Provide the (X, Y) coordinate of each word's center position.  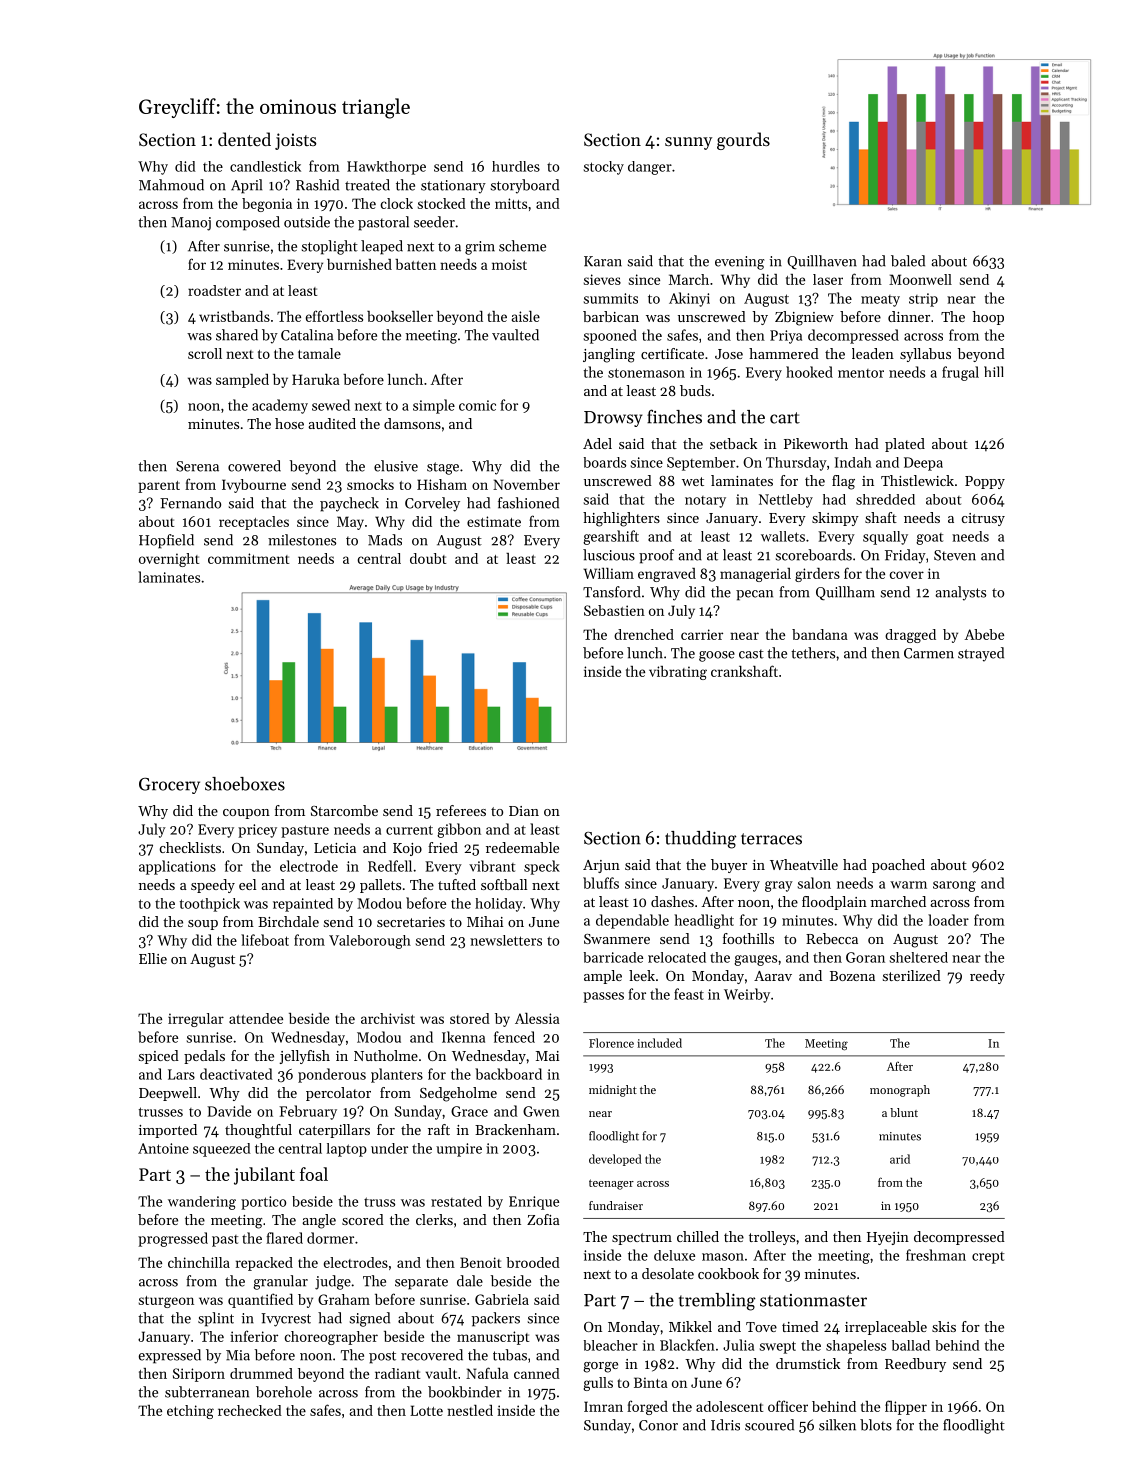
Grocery (169, 786)
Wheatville (804, 864)
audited (332, 423)
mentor (861, 373)
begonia (267, 205)
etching (190, 1412)
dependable (632, 921)
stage (443, 468)
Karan (603, 261)
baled (908, 261)
